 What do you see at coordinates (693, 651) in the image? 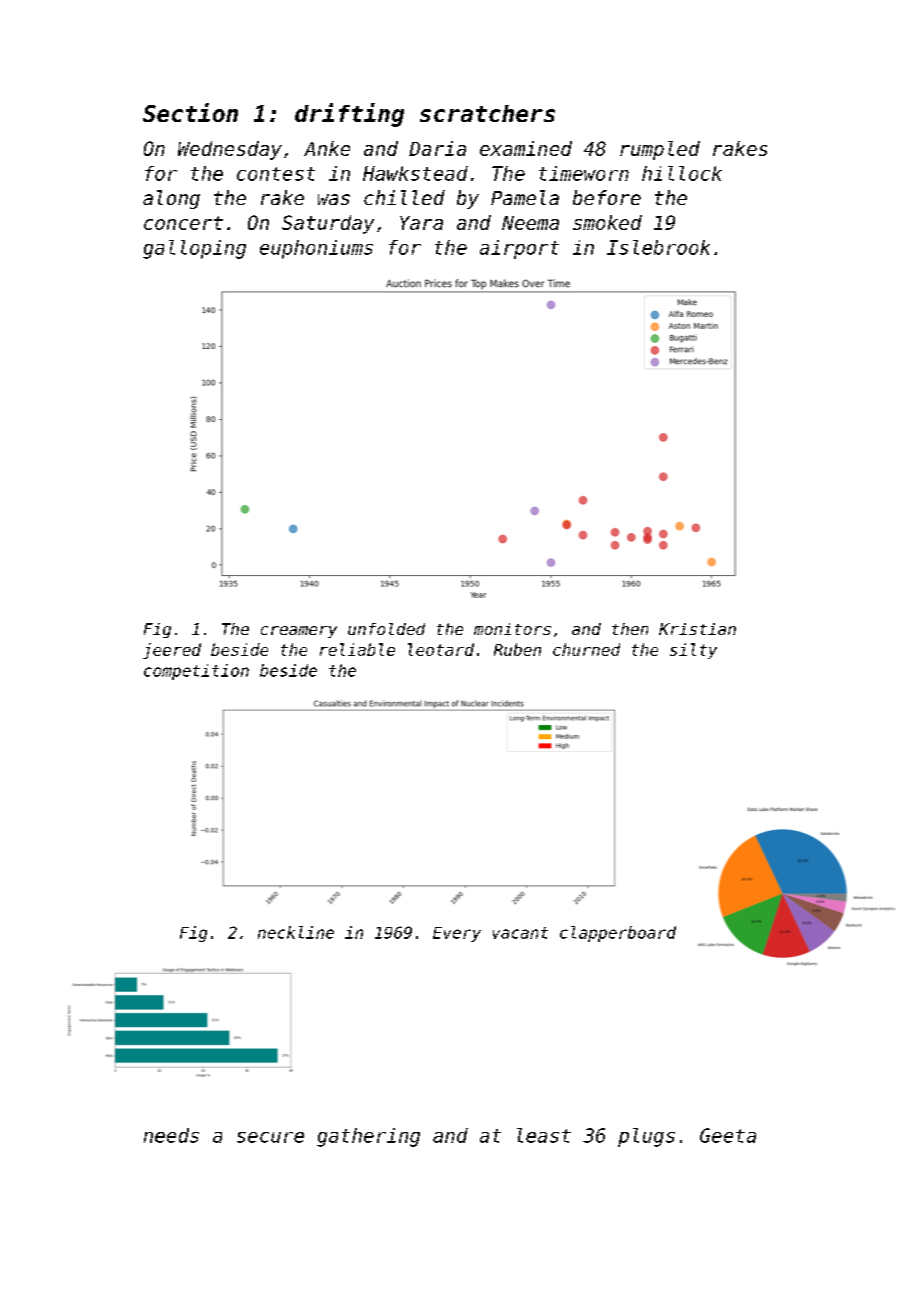
I see `silty` at bounding box center [693, 651].
